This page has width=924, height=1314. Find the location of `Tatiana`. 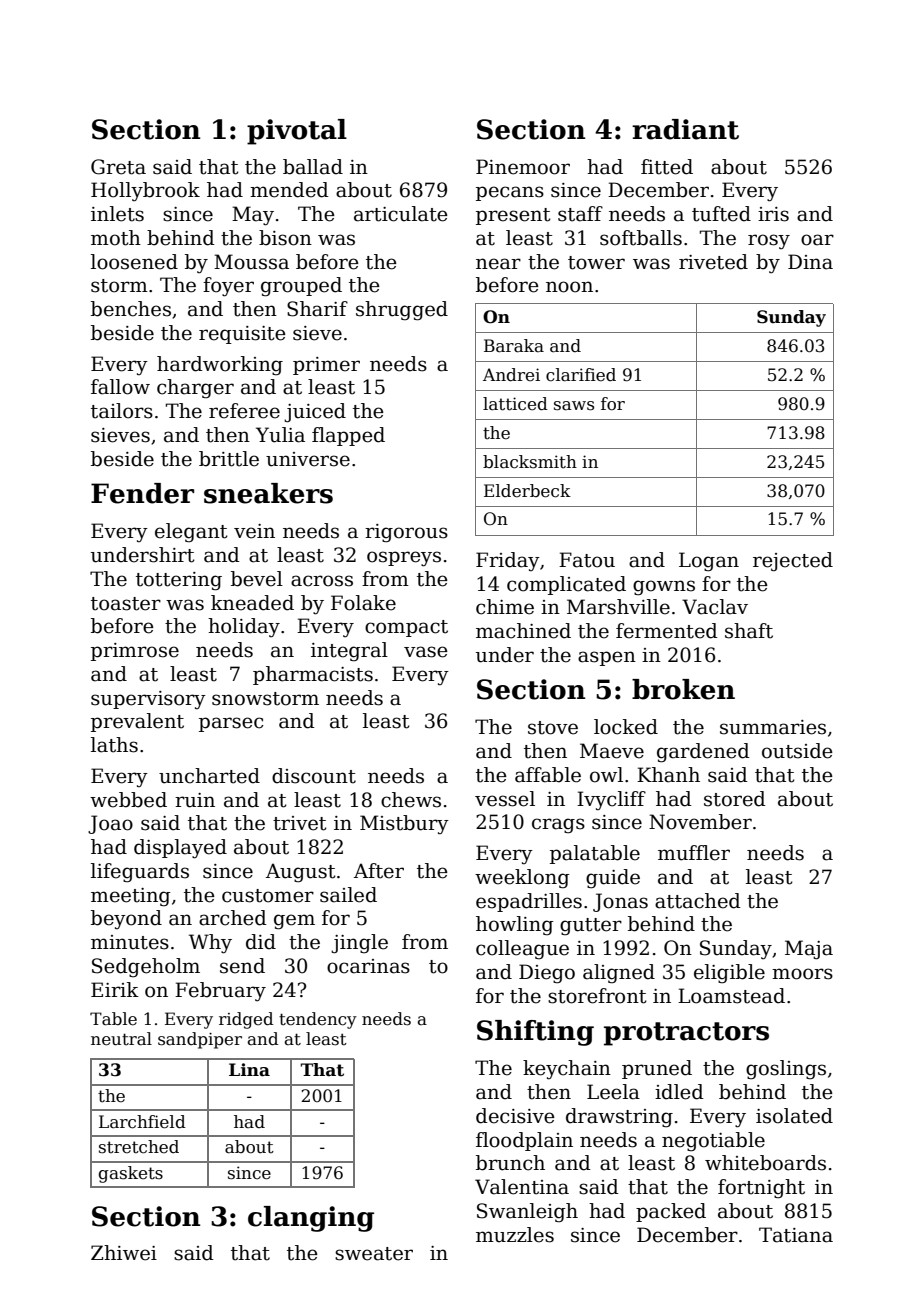

Tatiana is located at coordinates (796, 1235).
